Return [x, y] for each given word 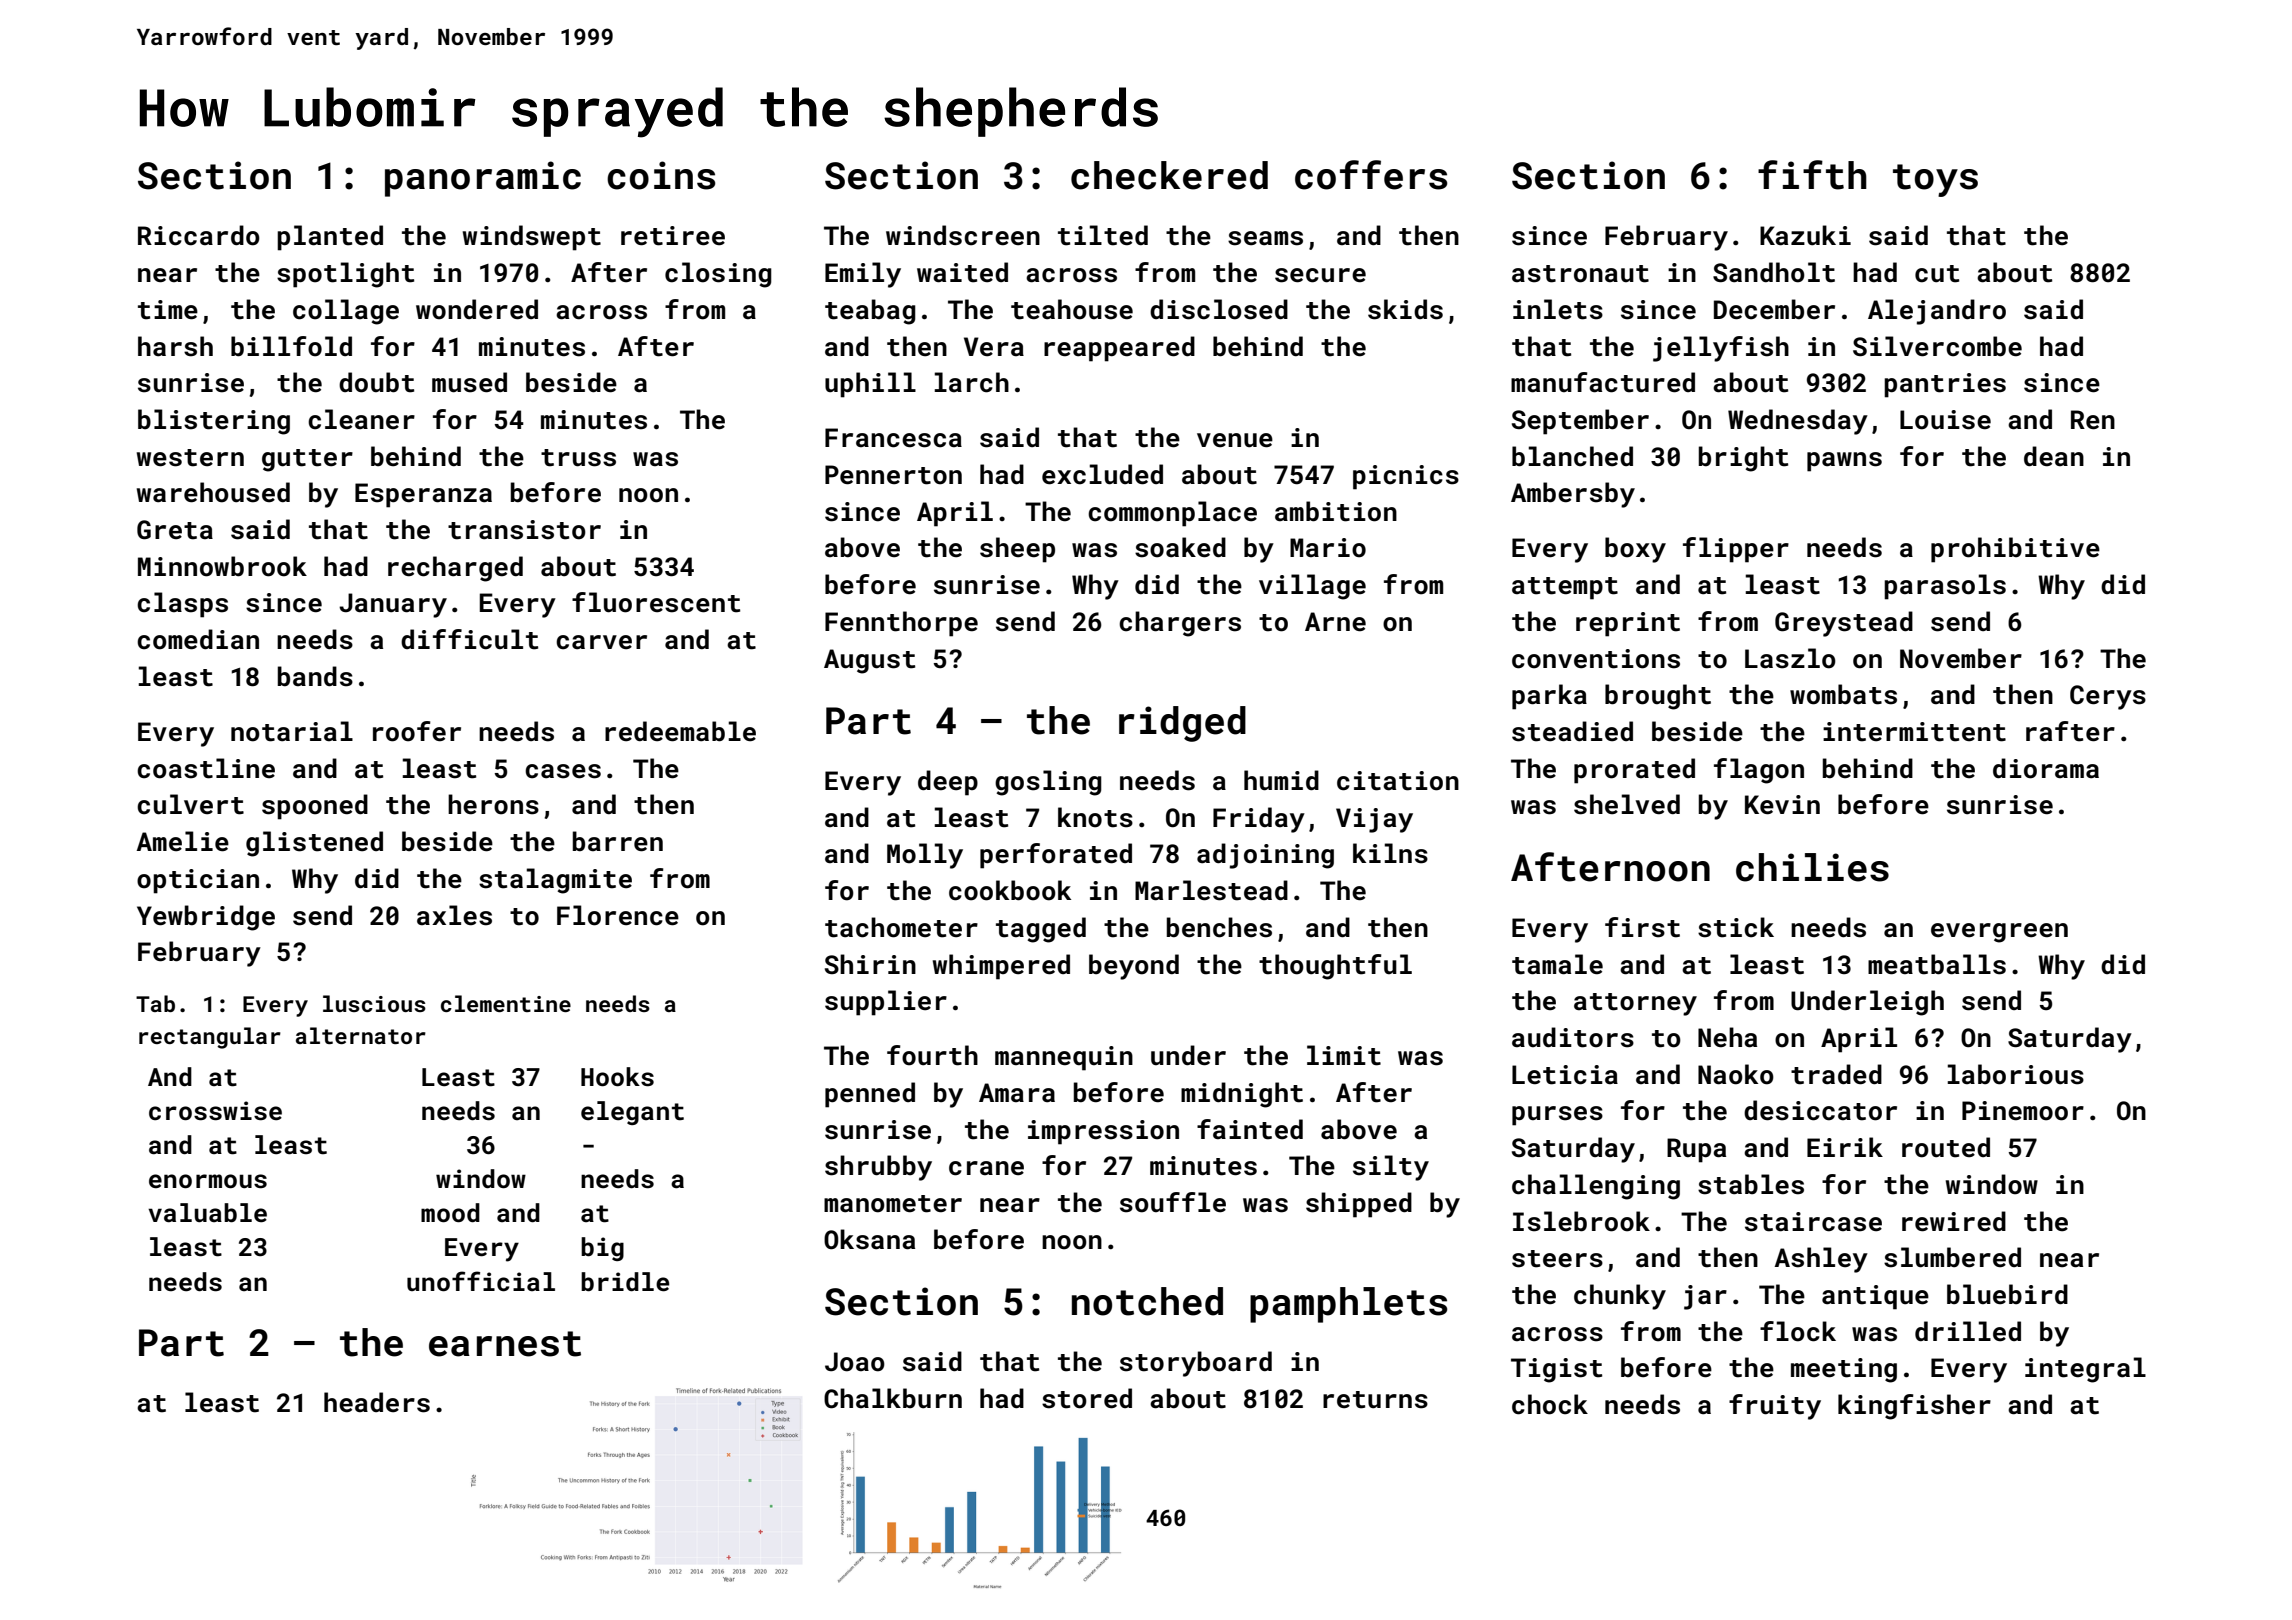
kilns [1390, 853]
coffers [1371, 175]
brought [1658, 697]
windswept [532, 238]
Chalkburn [893, 1398]
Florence [618, 915]
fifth [1812, 175]
